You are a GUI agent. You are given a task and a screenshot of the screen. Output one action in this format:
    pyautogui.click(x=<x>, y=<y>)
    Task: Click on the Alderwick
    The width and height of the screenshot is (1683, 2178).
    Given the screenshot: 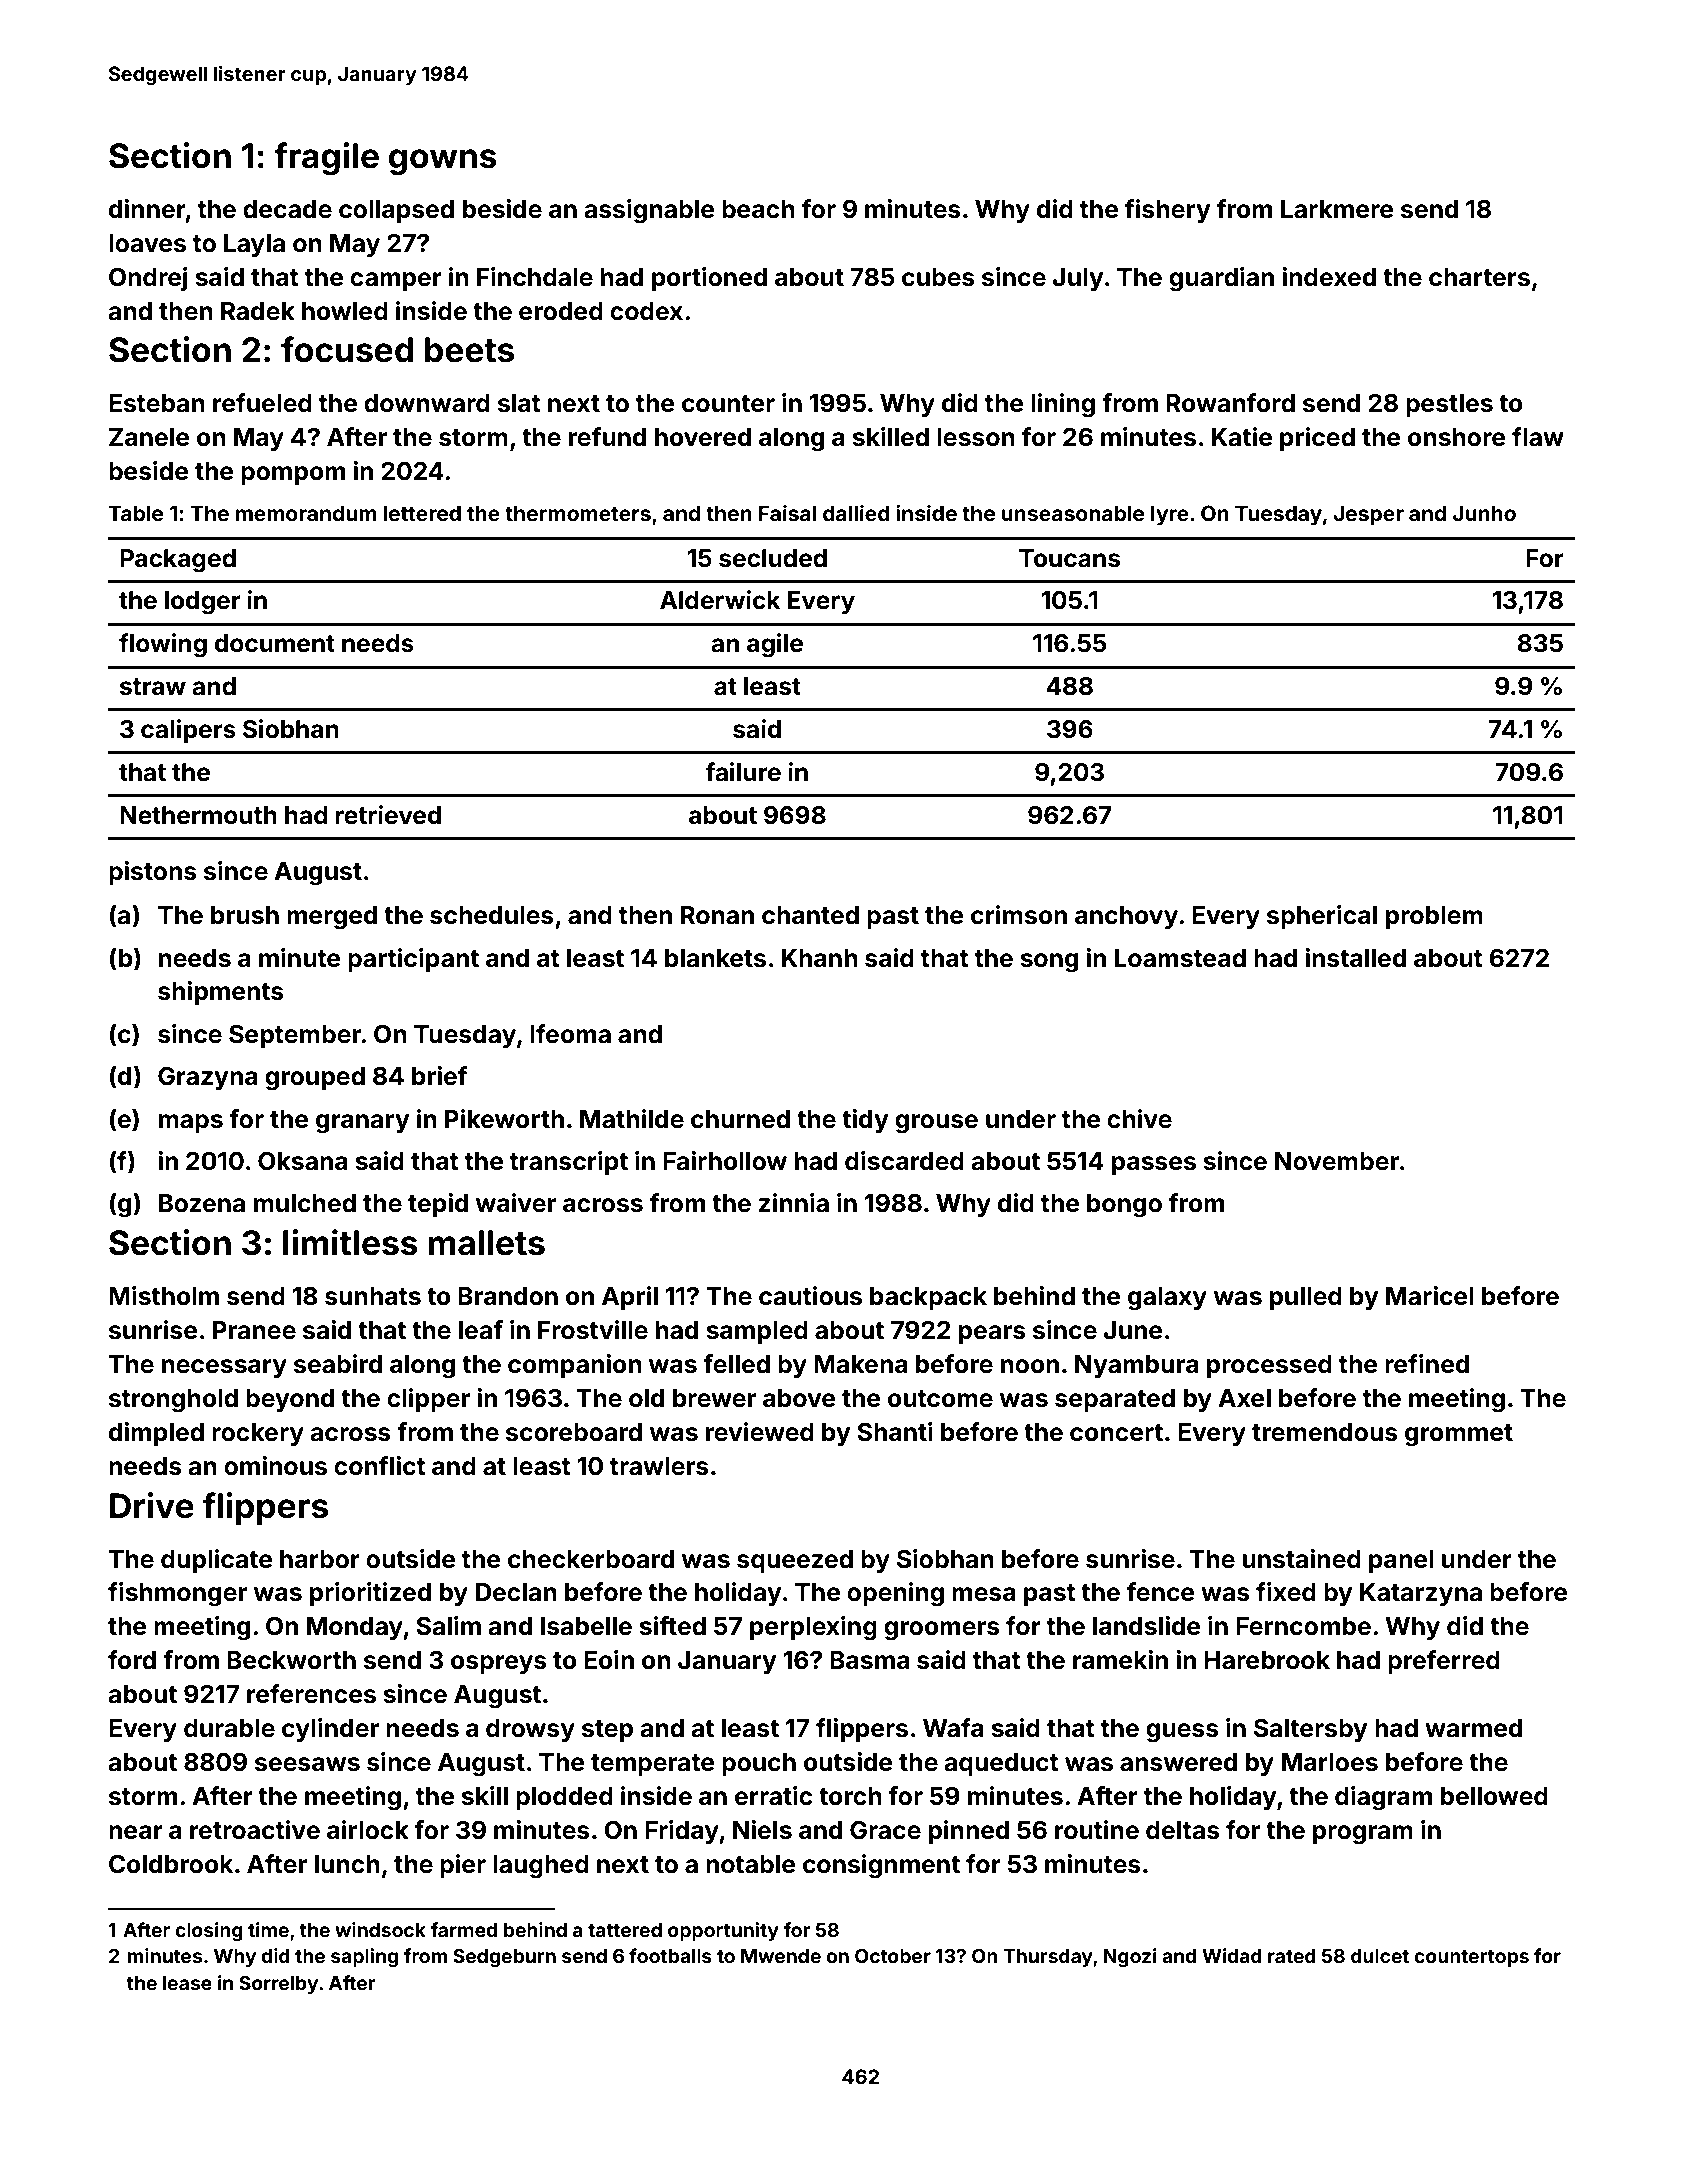 What is the action you would take?
    pyautogui.click(x=720, y=600)
